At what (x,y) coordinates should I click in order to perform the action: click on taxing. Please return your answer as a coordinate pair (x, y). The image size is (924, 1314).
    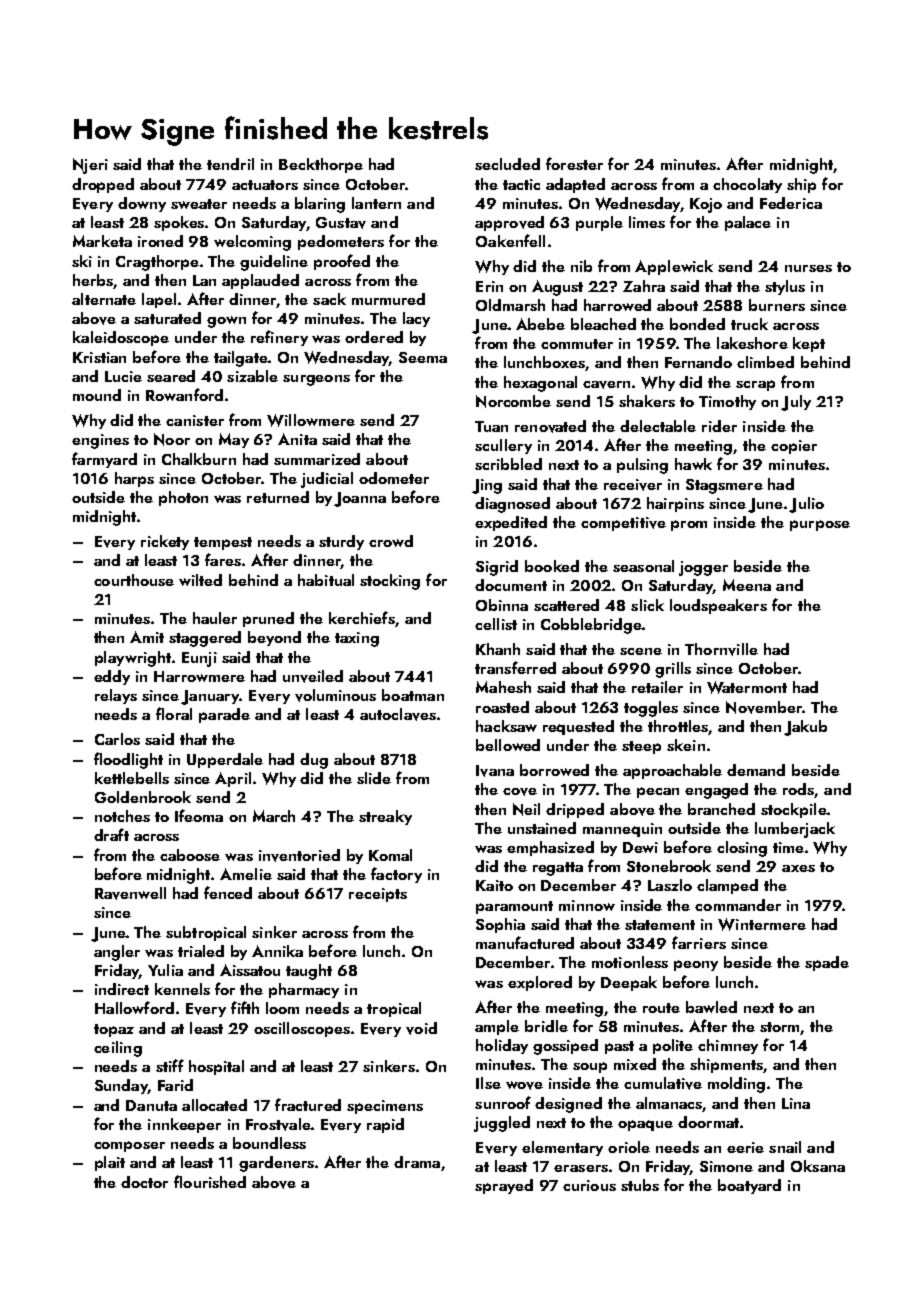
    Looking at the image, I should click on (357, 639).
